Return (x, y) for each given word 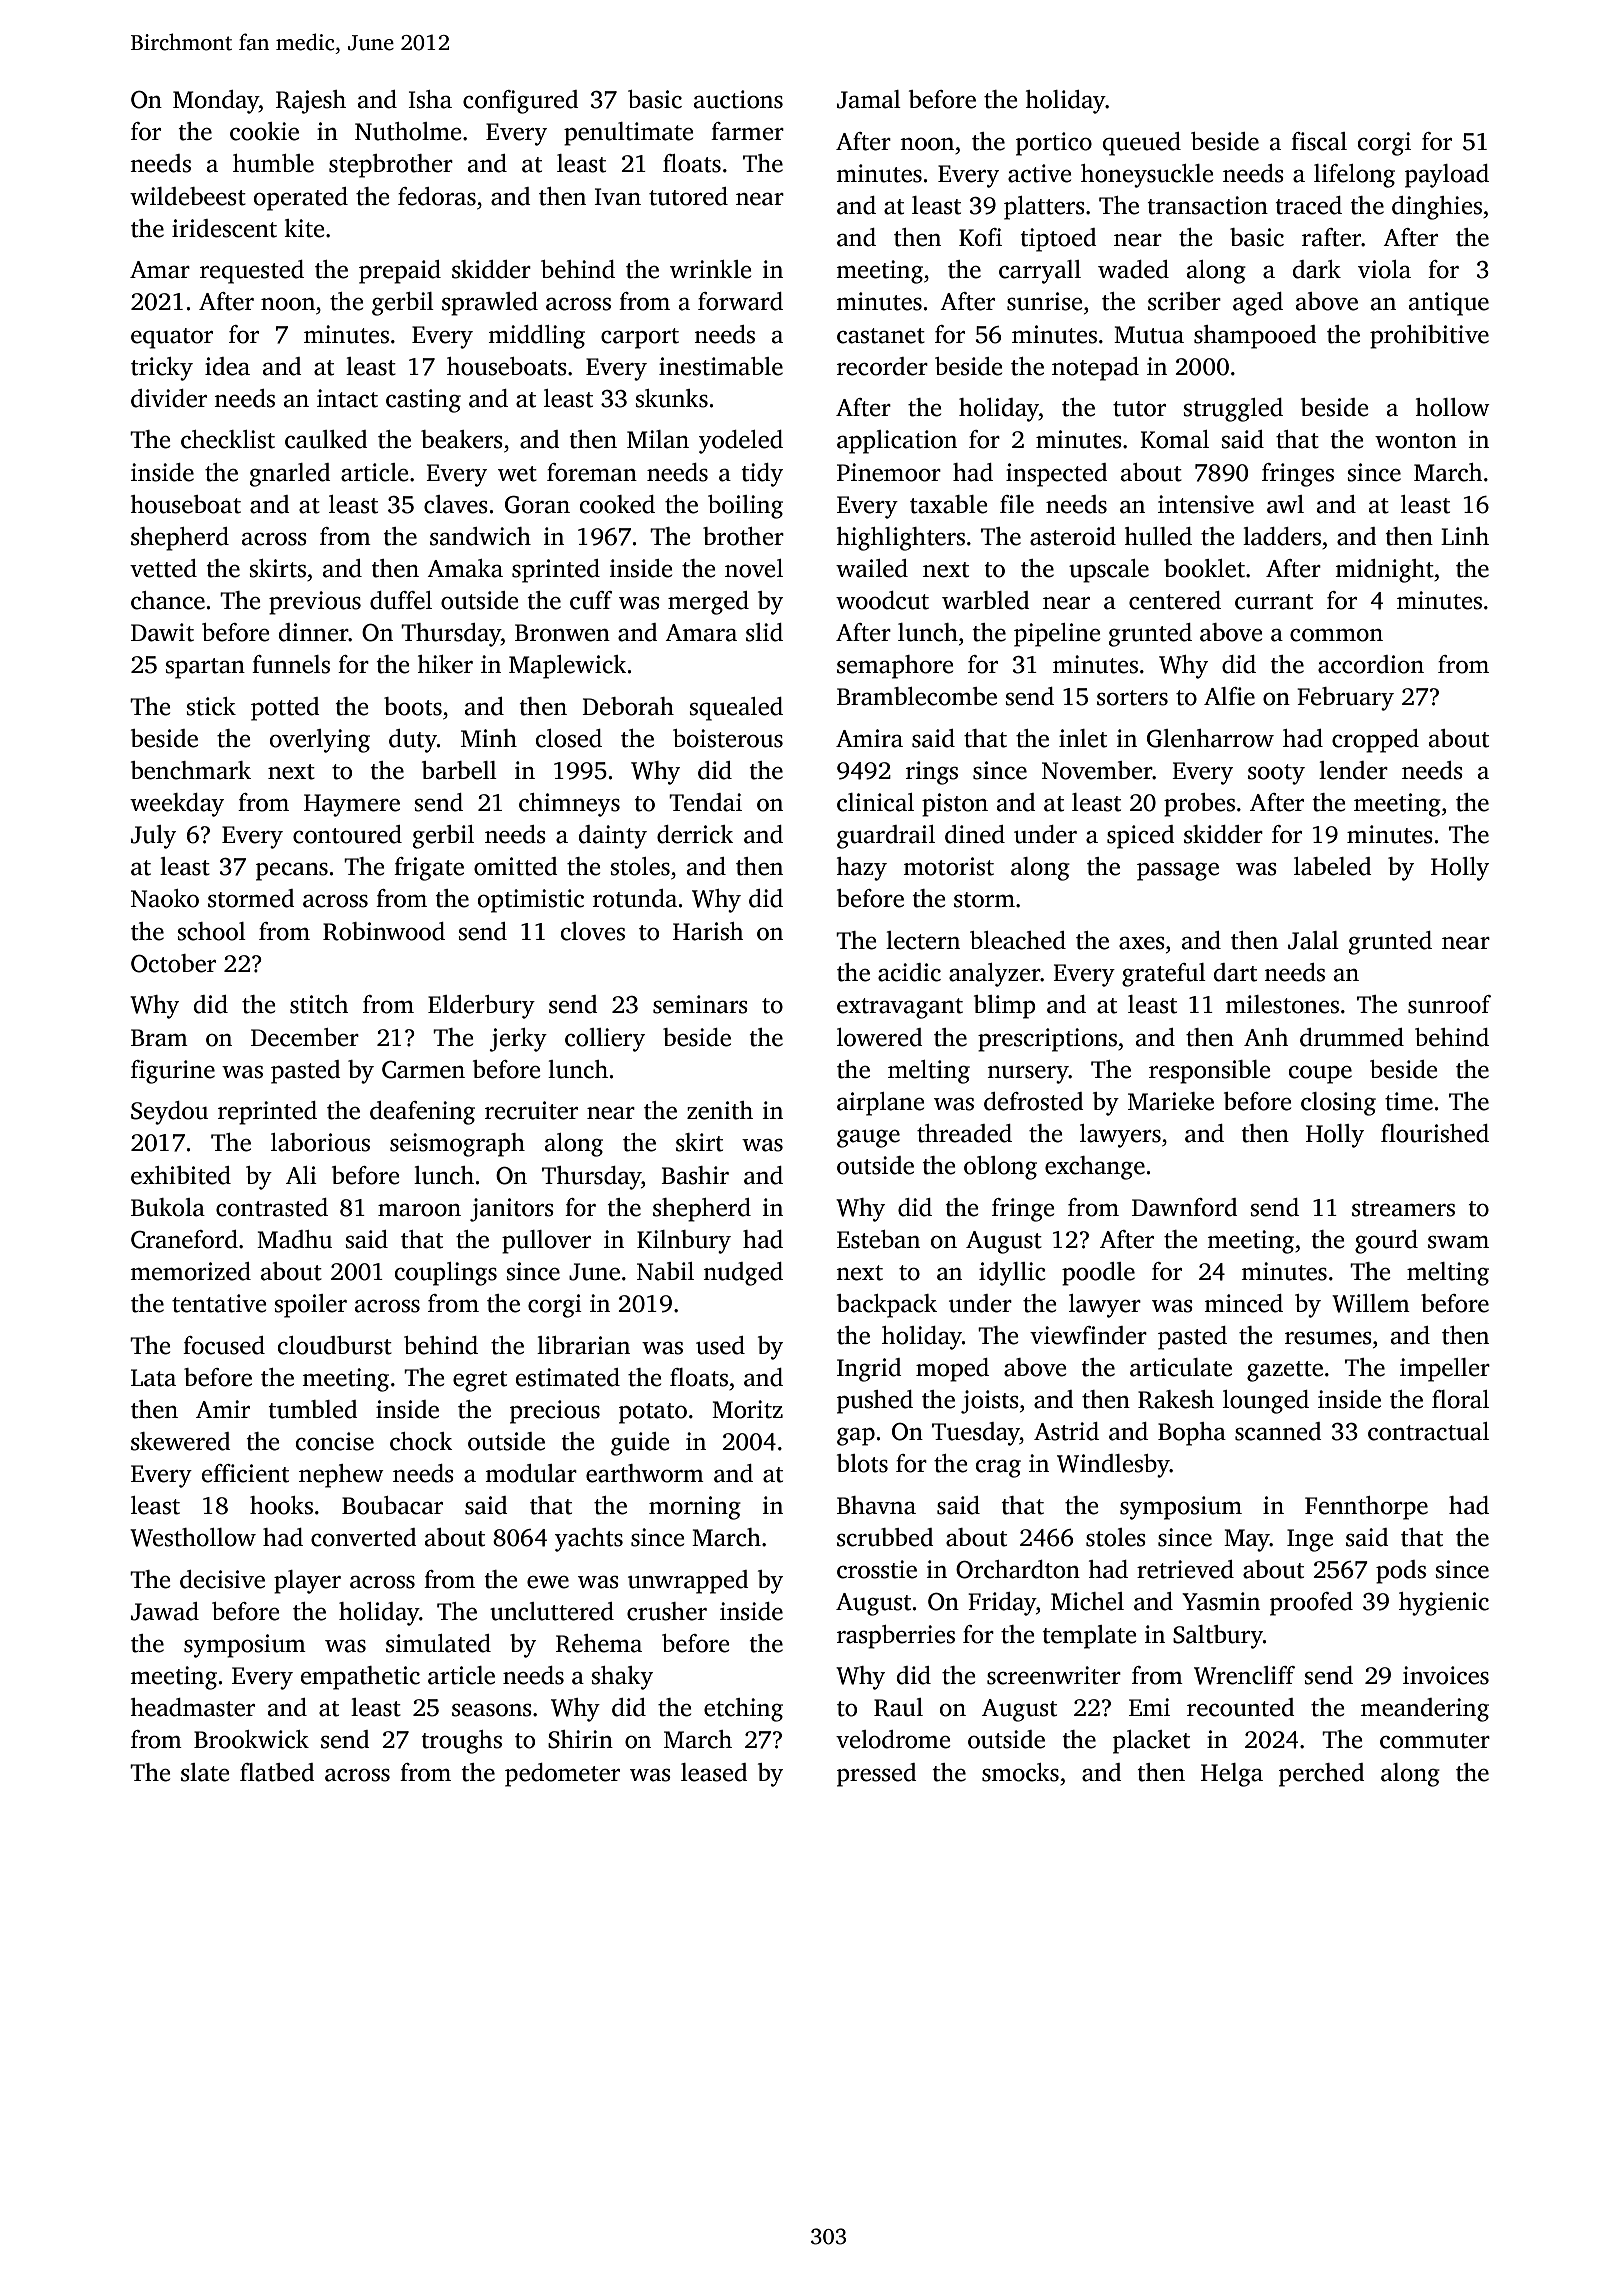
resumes (1328, 1338)
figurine (173, 1072)
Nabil (665, 1271)
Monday (216, 102)
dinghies (1437, 208)
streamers (1403, 1209)
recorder (882, 366)
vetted (163, 568)
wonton (1416, 441)
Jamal (869, 99)
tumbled (313, 1409)
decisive (222, 1579)
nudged (743, 1274)
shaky (622, 1678)
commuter (1435, 1741)
